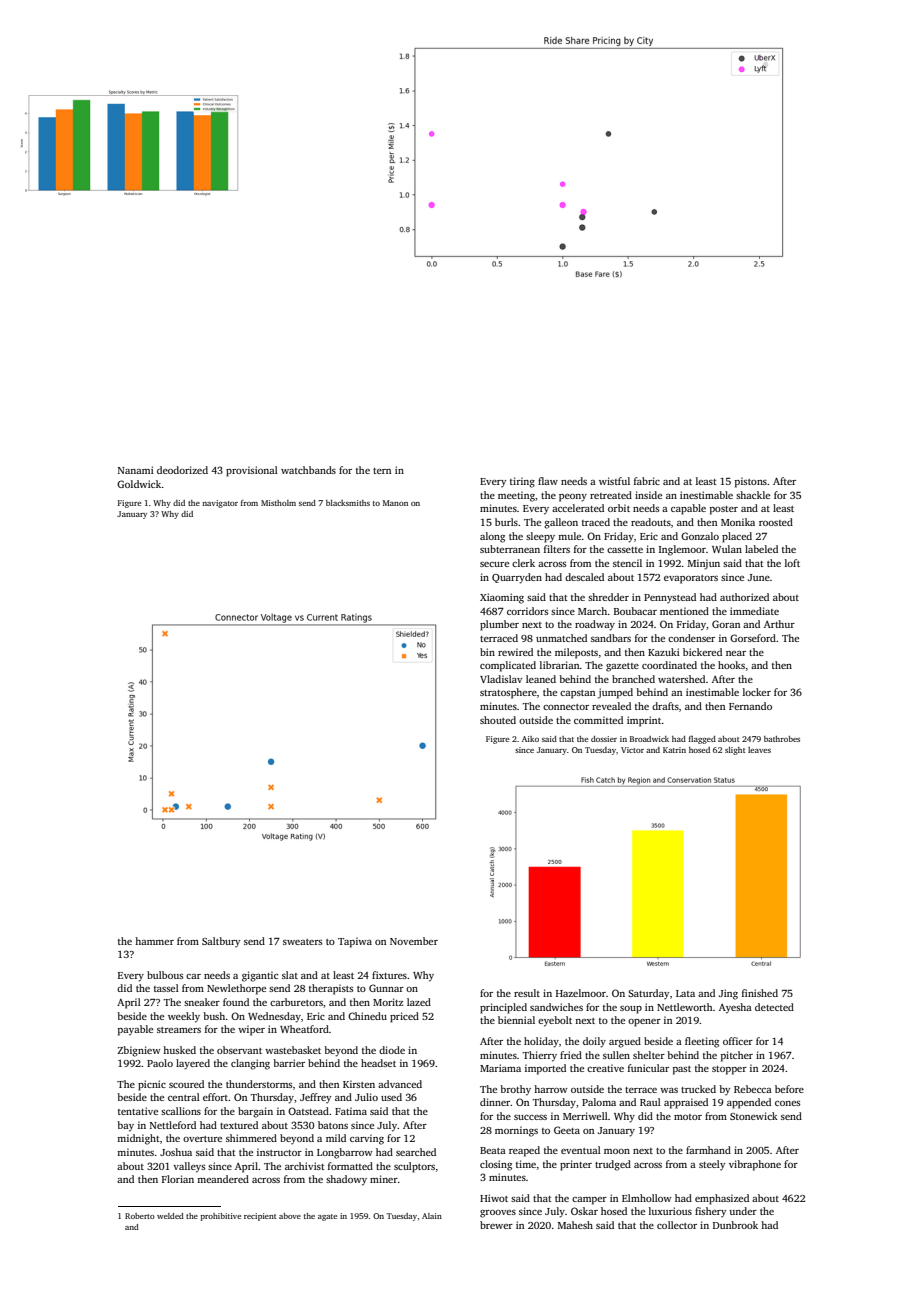  What do you see at coordinates (260, 1217) in the page?
I see `recipient` at bounding box center [260, 1217].
